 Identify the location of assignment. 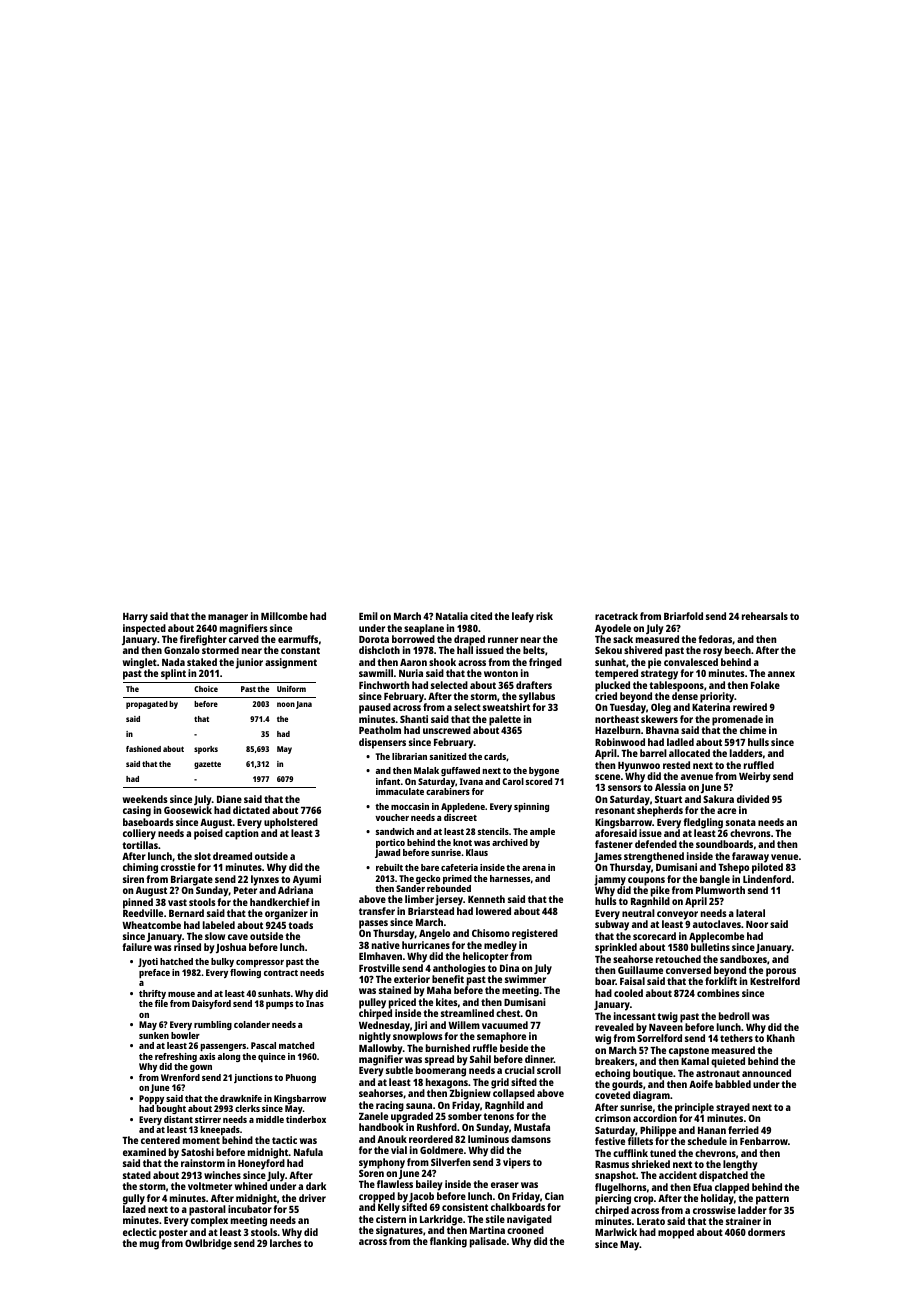
(291, 663).
